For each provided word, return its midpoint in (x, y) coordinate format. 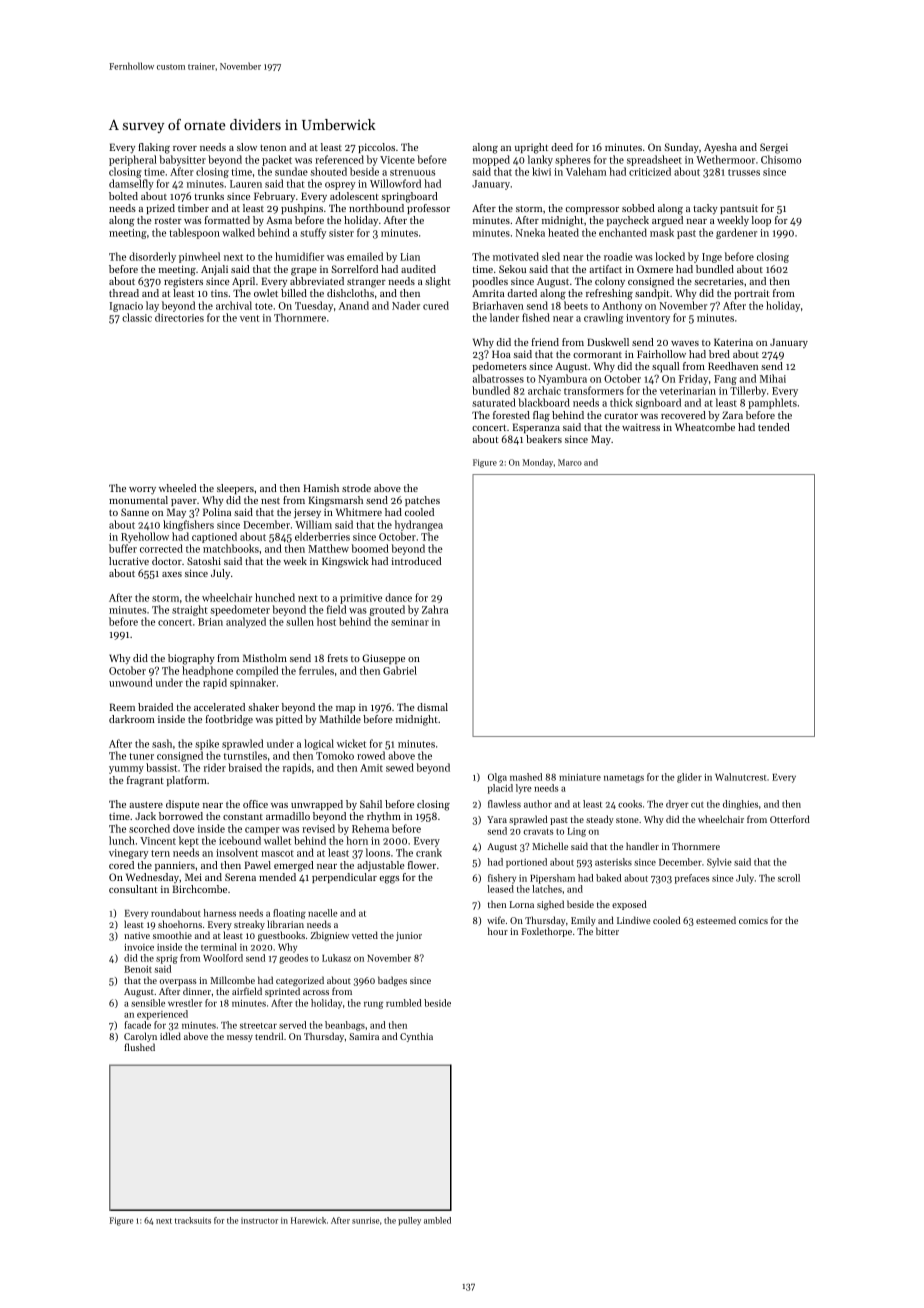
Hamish (321, 488)
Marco (570, 462)
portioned (526, 863)
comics (753, 920)
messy (240, 1038)
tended (774, 427)
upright (531, 148)
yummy (126, 770)
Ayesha (720, 148)
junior (409, 936)
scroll (789, 878)
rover (185, 148)
